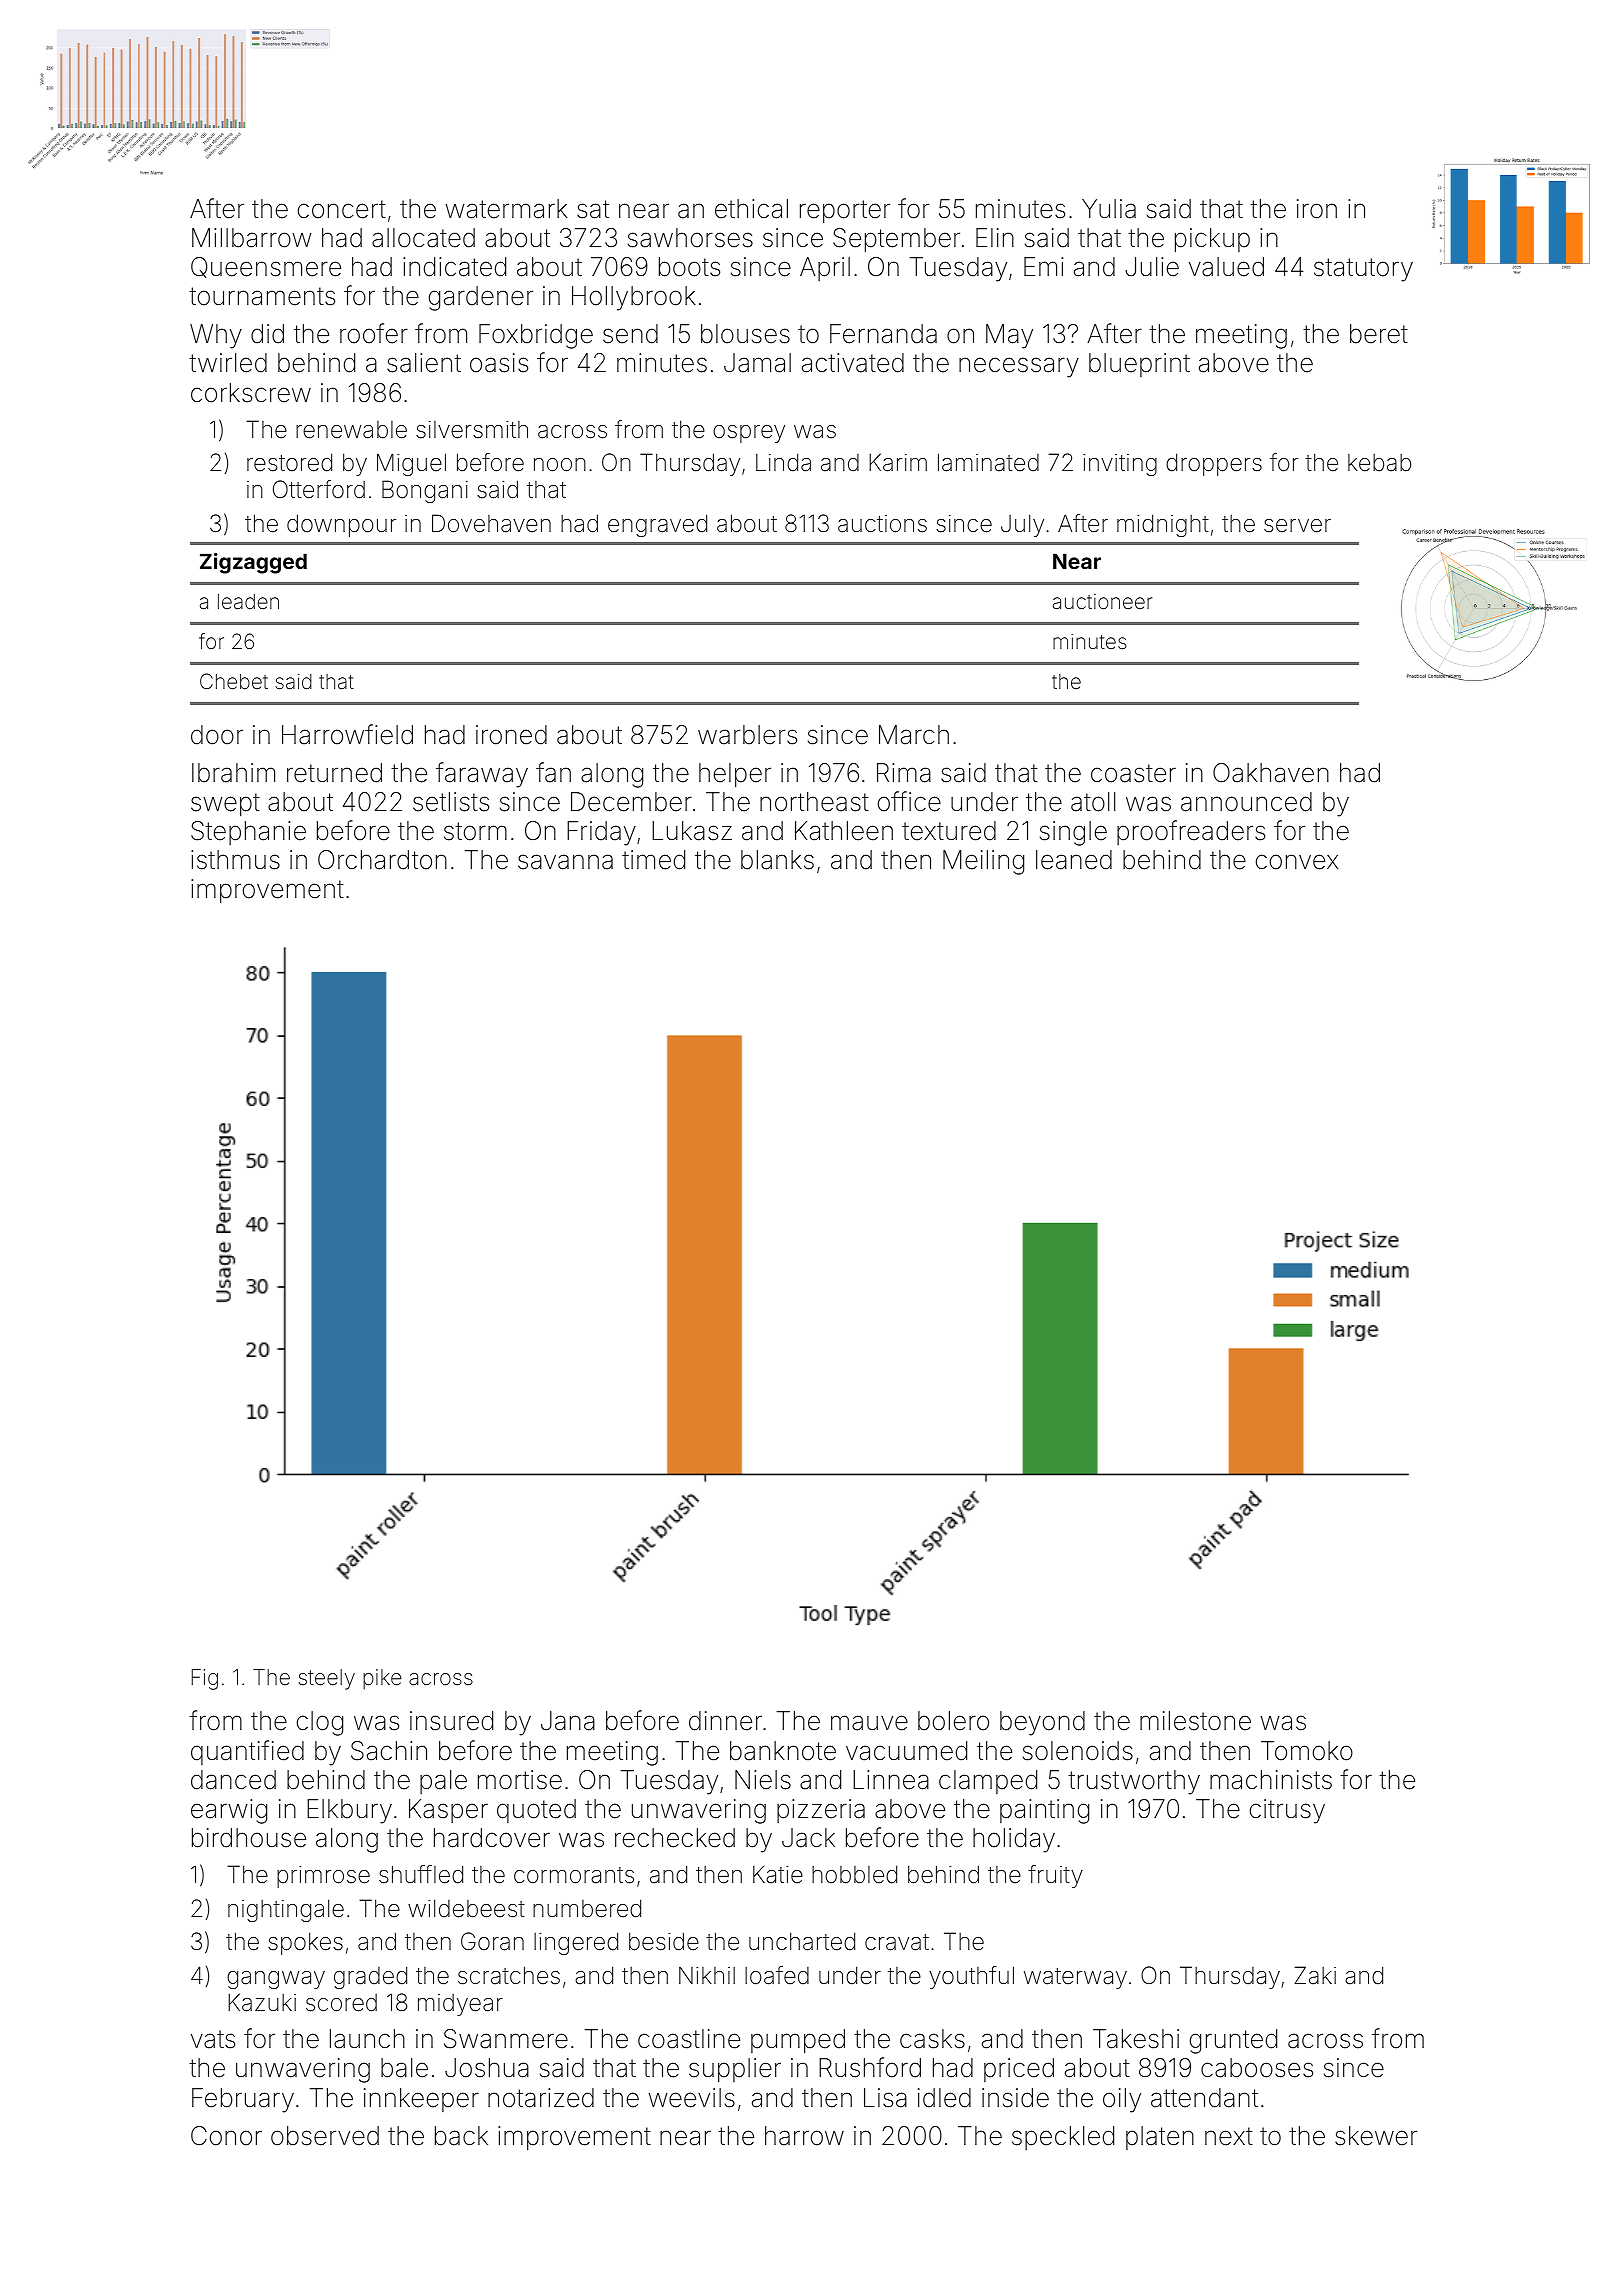 This page has width=1620, height=2292. What do you see at coordinates (1195, 1721) in the page?
I see `milestone` at bounding box center [1195, 1721].
